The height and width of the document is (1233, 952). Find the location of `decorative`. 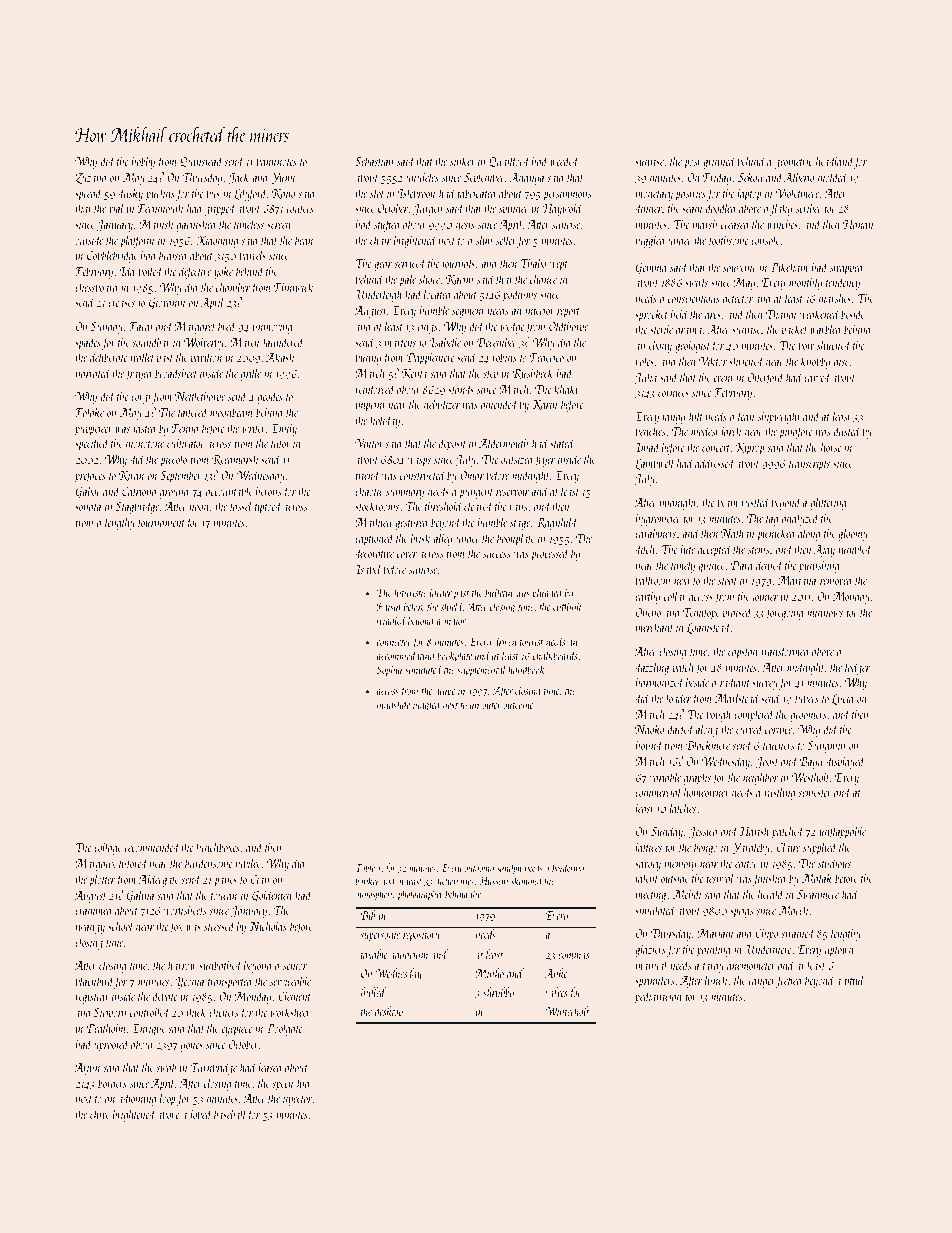

decorative is located at coordinates (374, 553).
